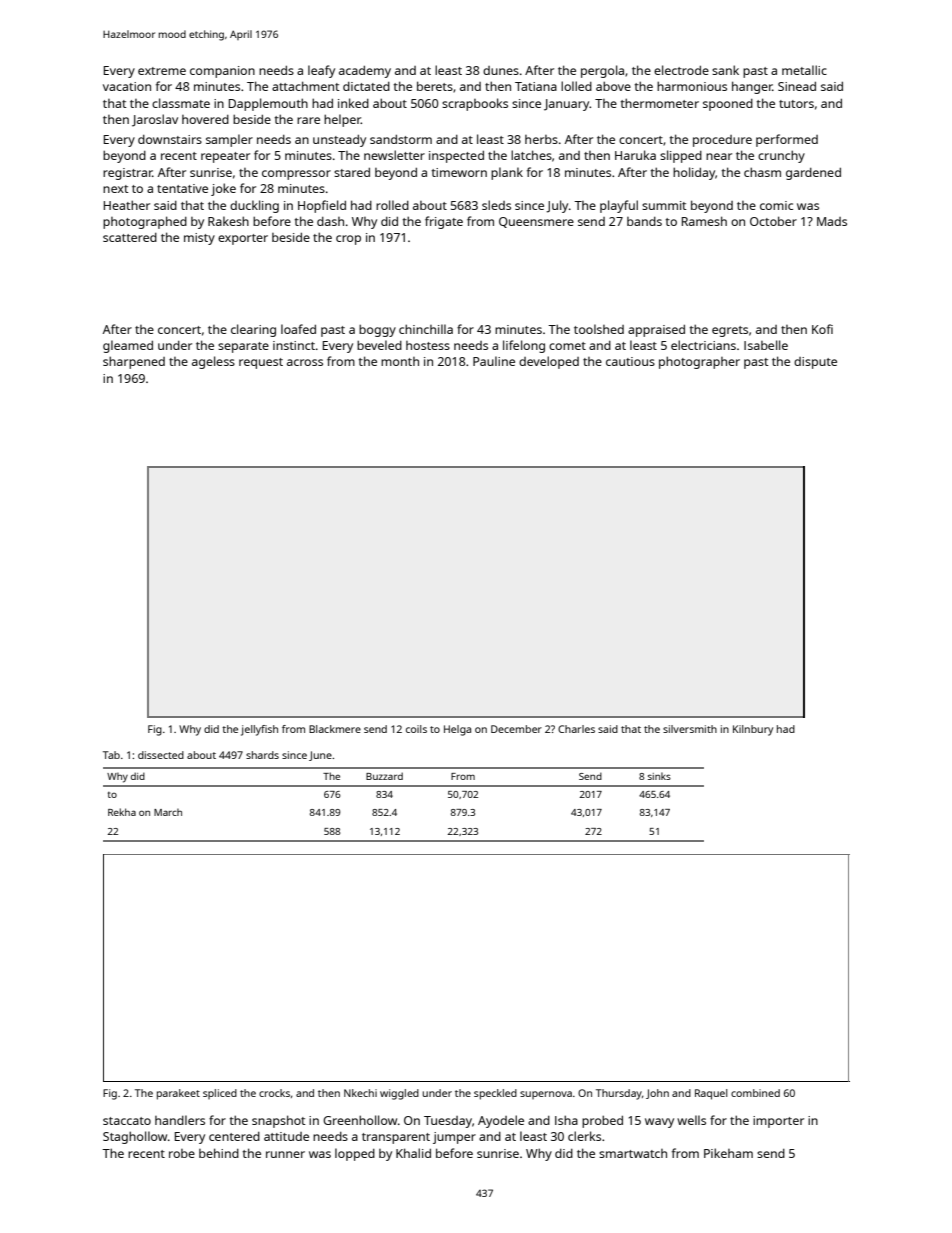 The height and width of the screenshot is (1233, 952). I want to click on gleamed, so click(128, 346).
